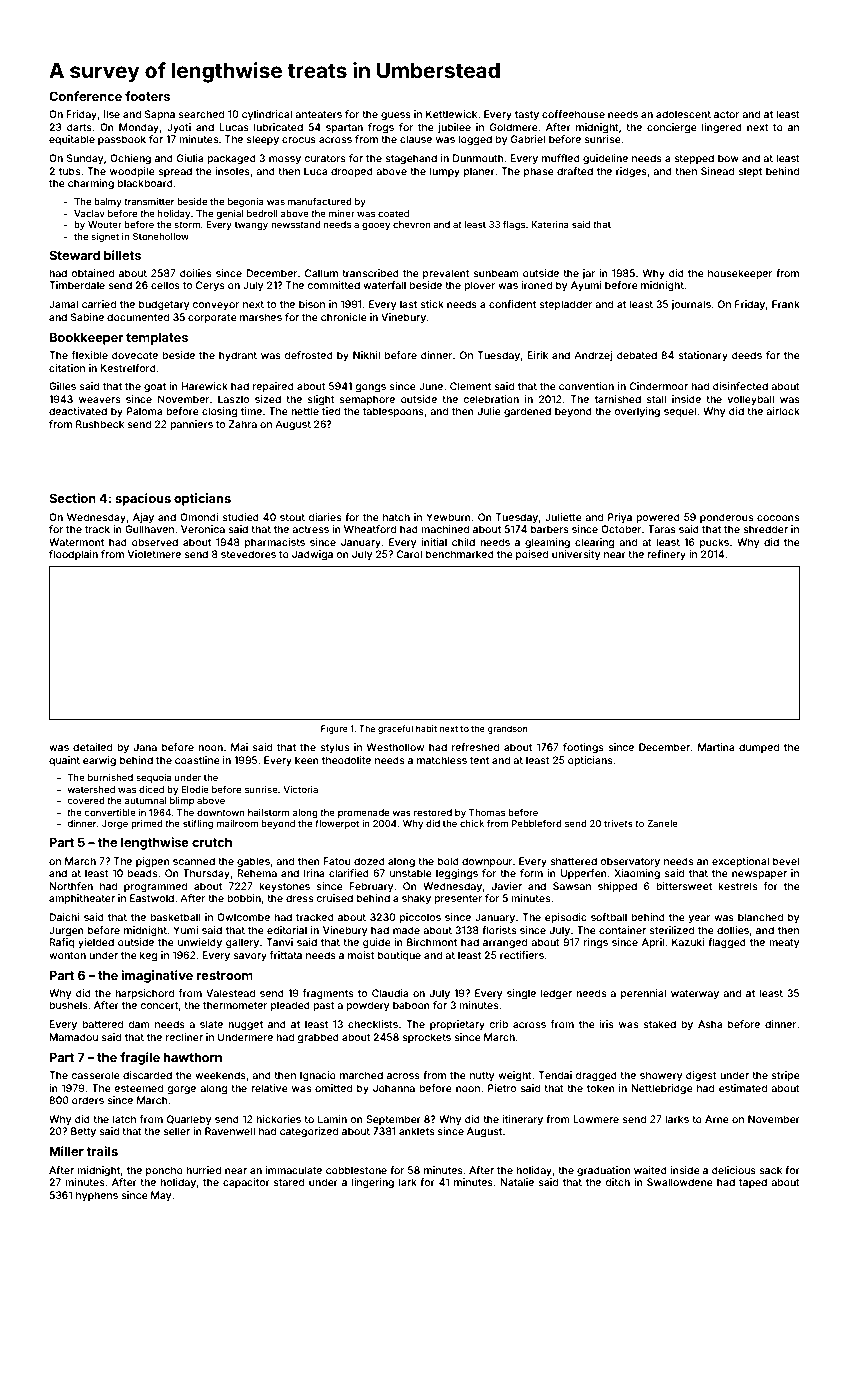 Image resolution: width=849 pixels, height=1400 pixels. I want to click on stripe, so click(786, 1076).
